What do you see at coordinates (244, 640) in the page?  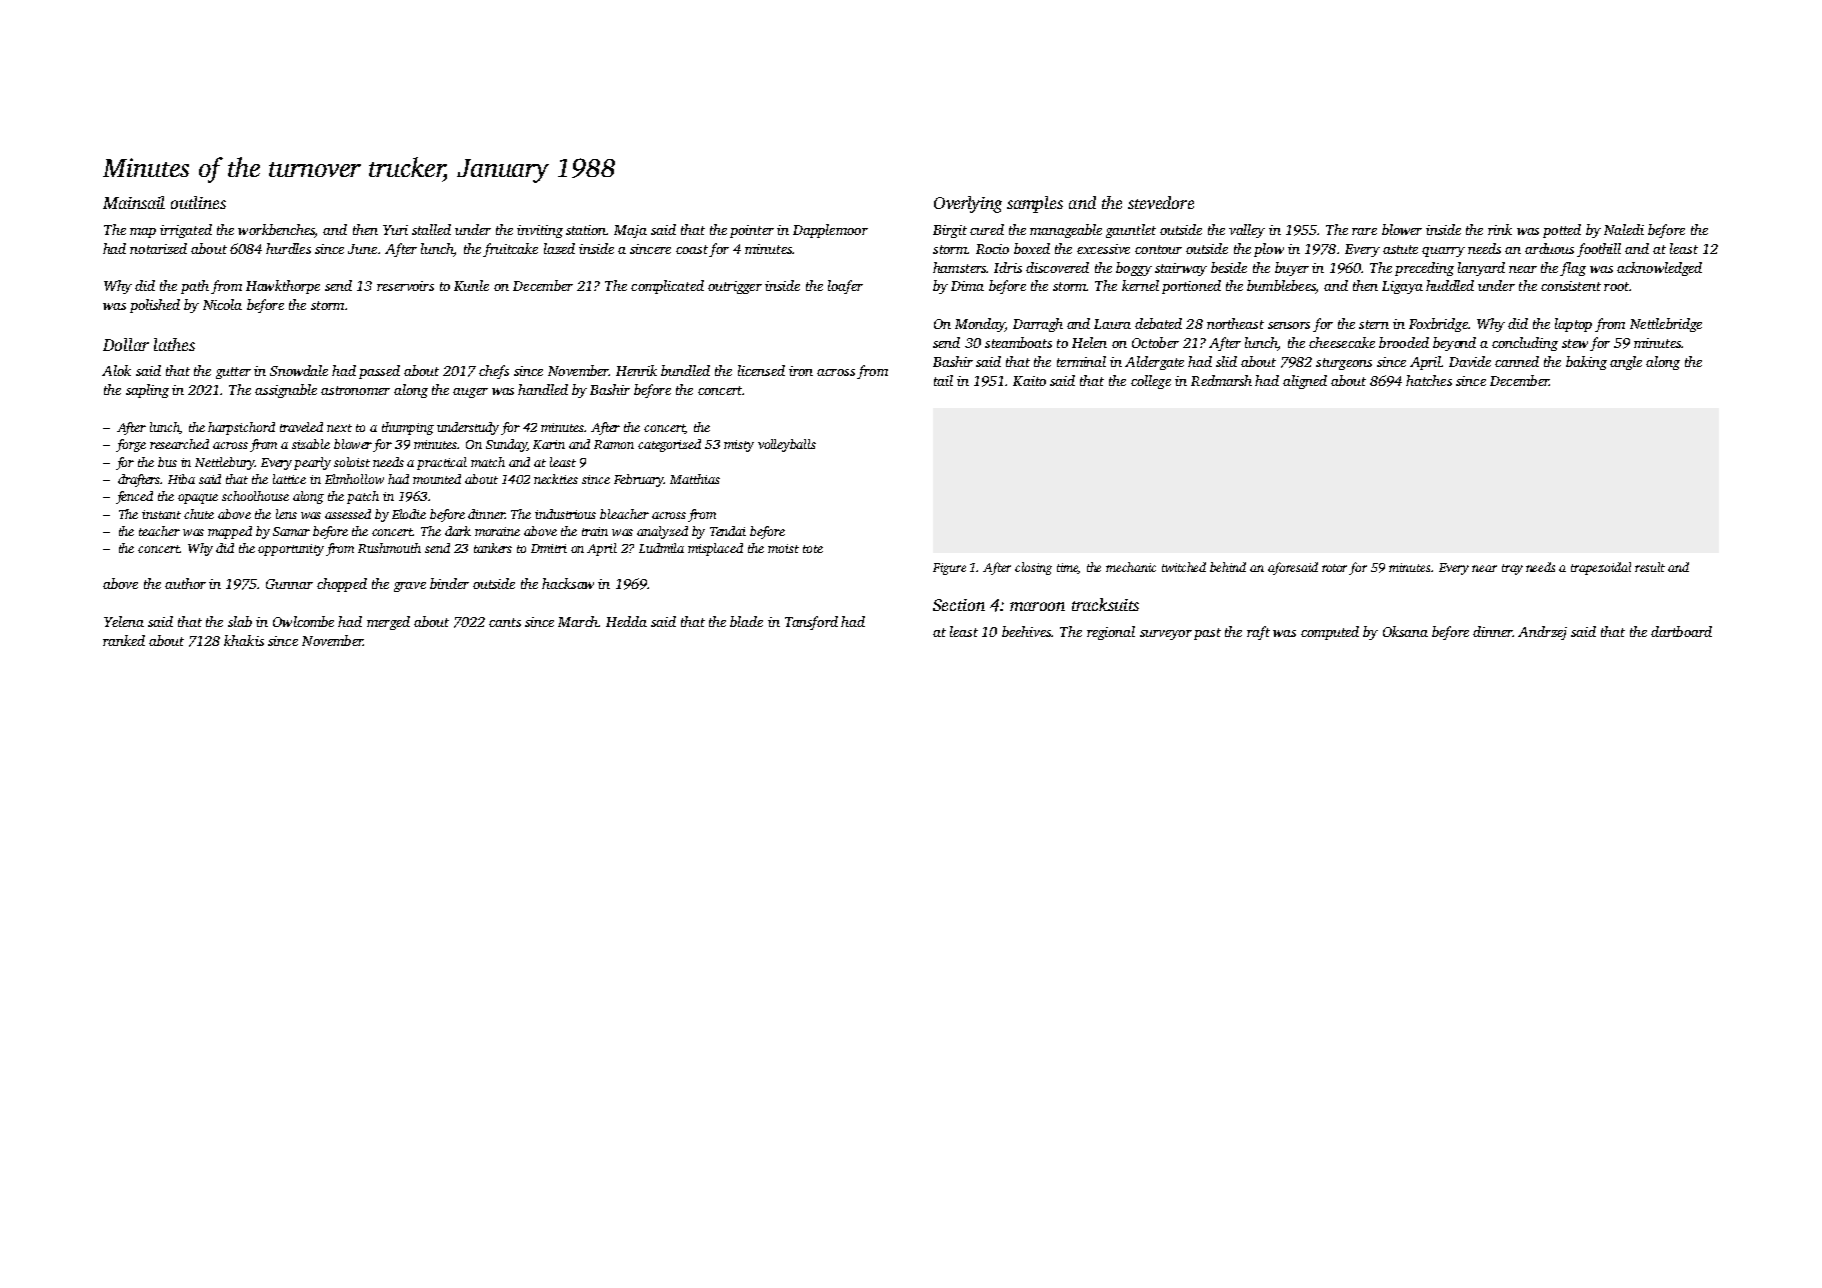 I see `khakis` at bounding box center [244, 640].
